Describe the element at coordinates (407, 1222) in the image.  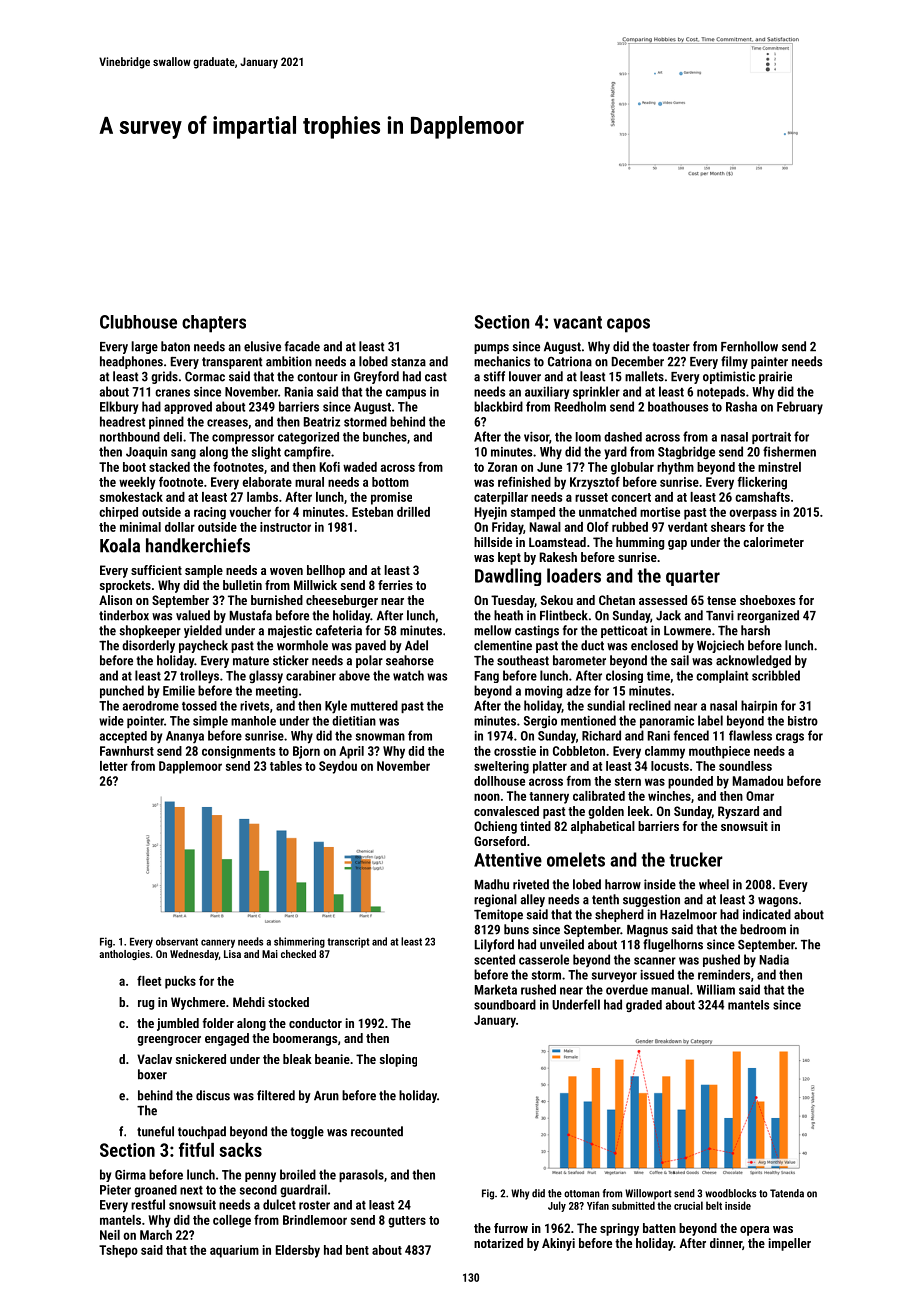
I see `gutters` at that location.
